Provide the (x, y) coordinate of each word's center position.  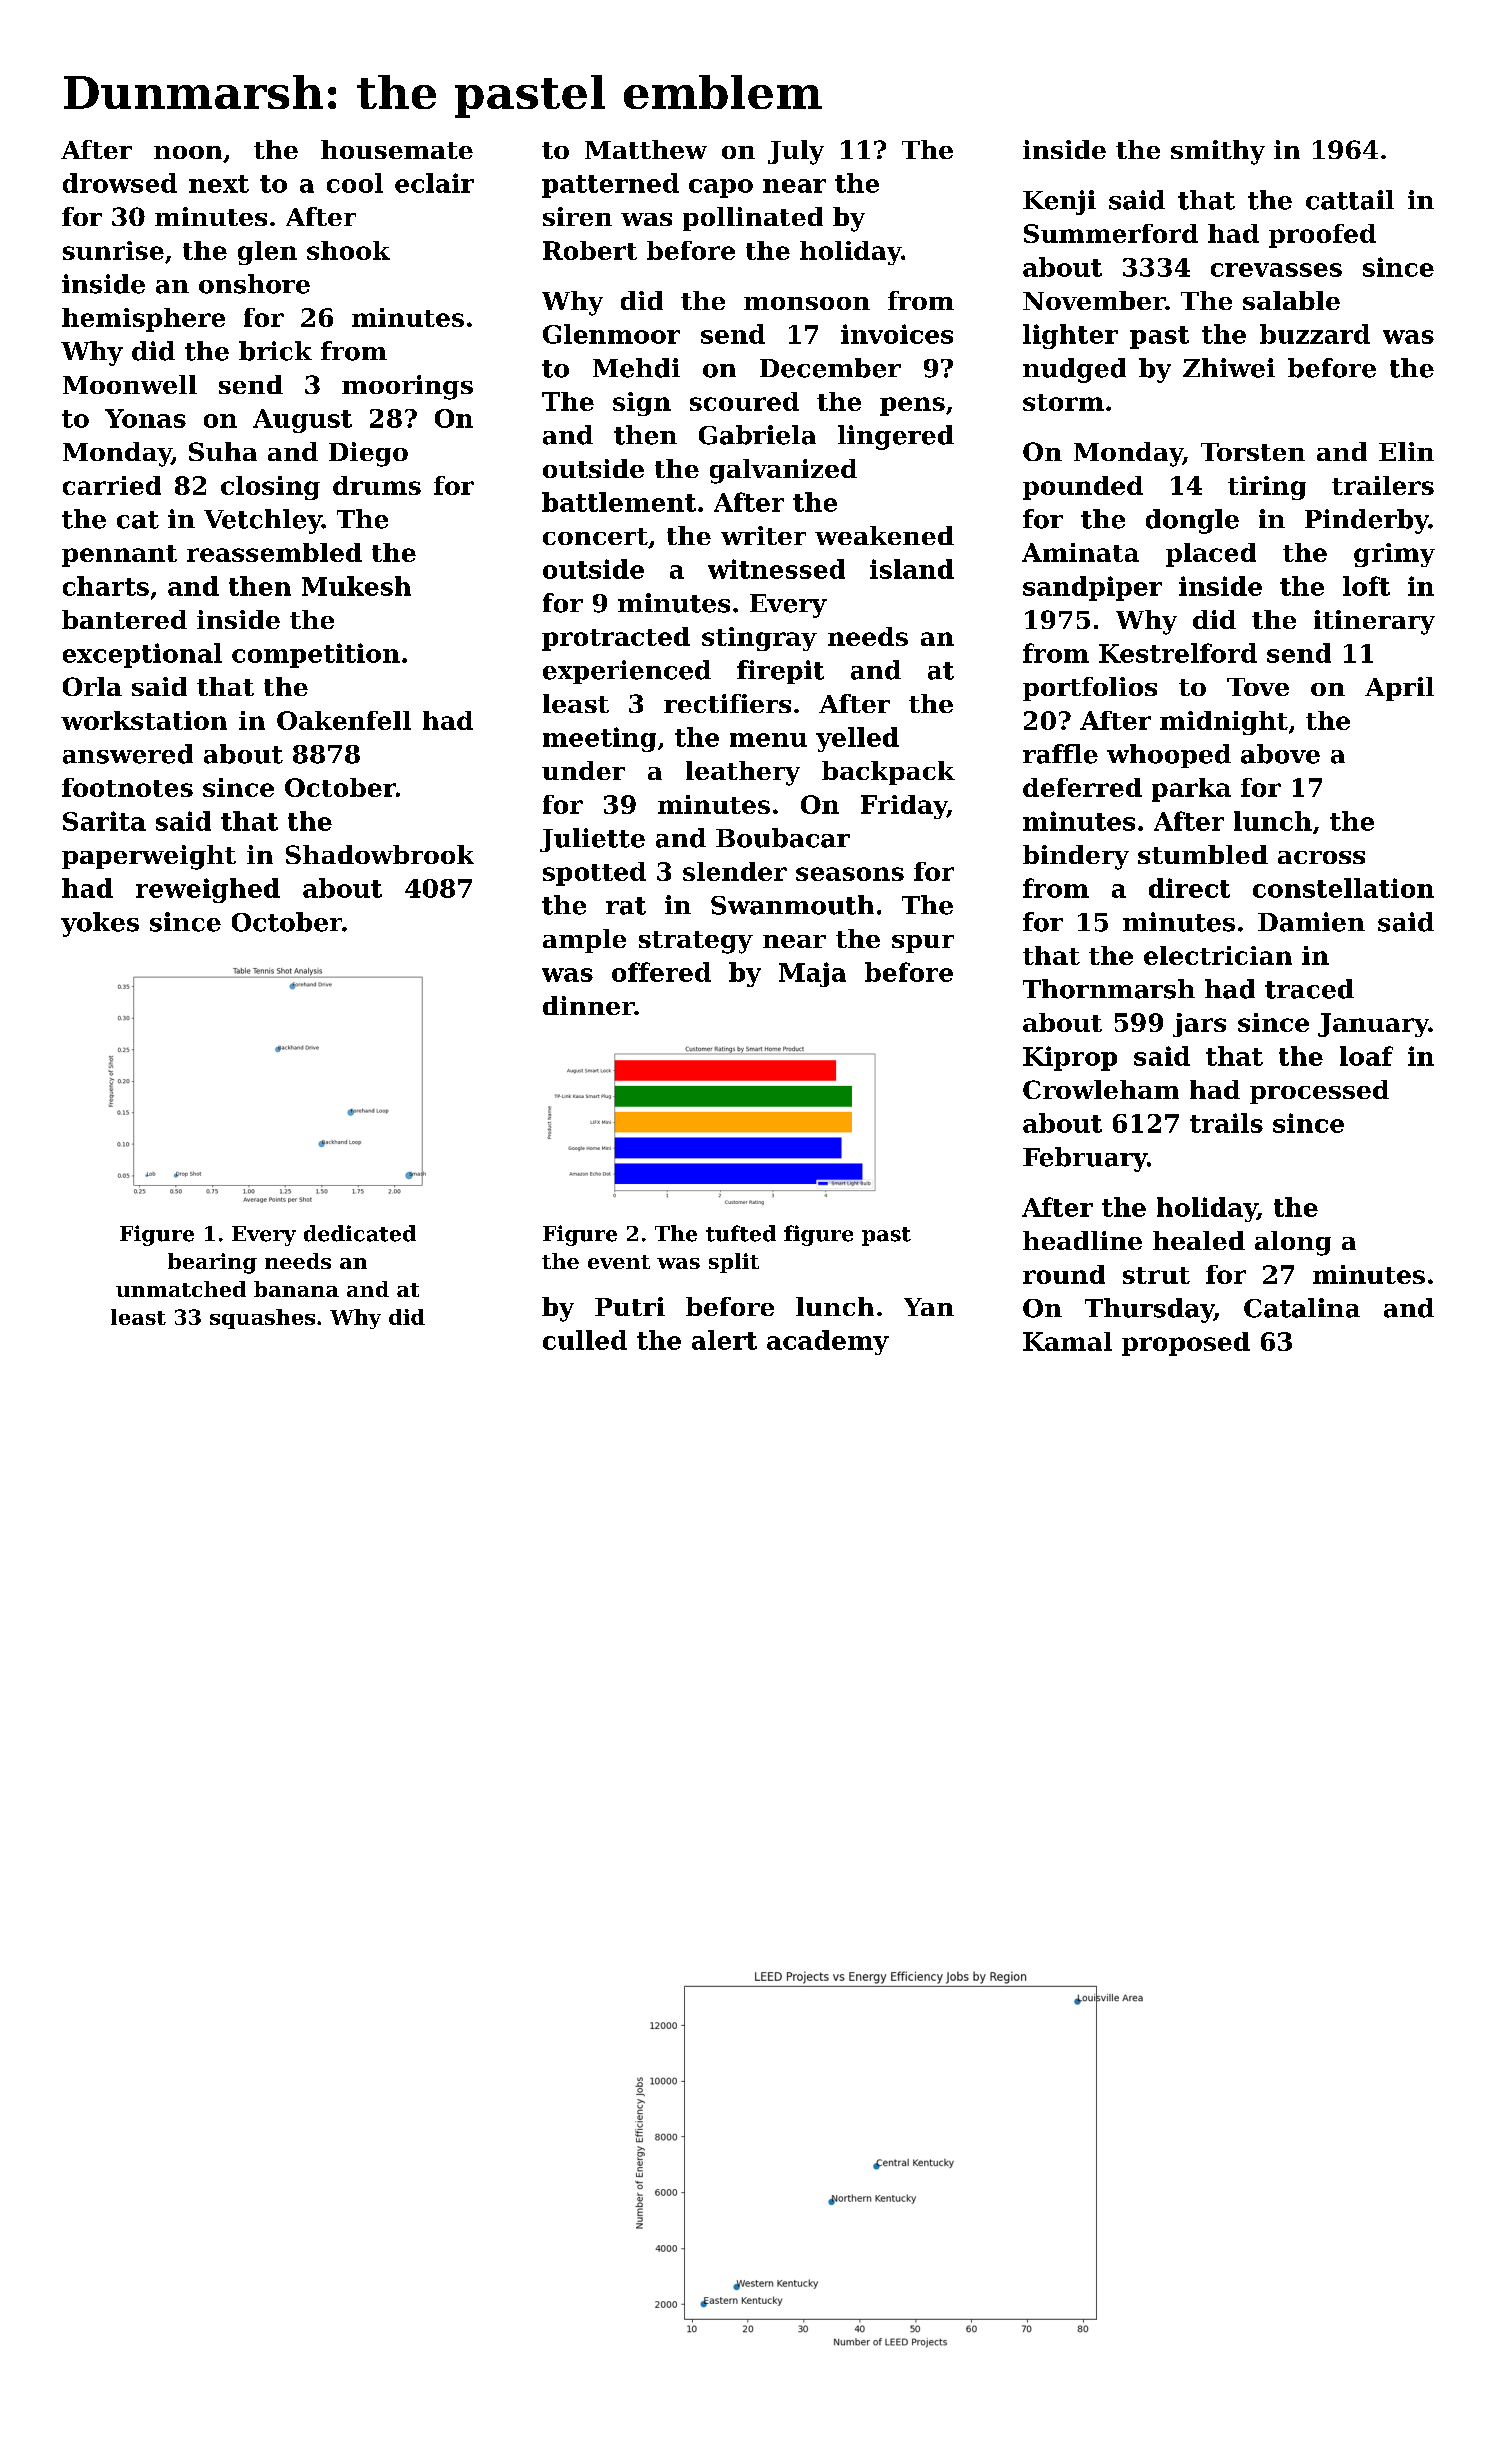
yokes (100, 924)
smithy (1218, 152)
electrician (1218, 955)
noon (188, 152)
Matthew (646, 149)
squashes (262, 1319)
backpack (888, 773)
